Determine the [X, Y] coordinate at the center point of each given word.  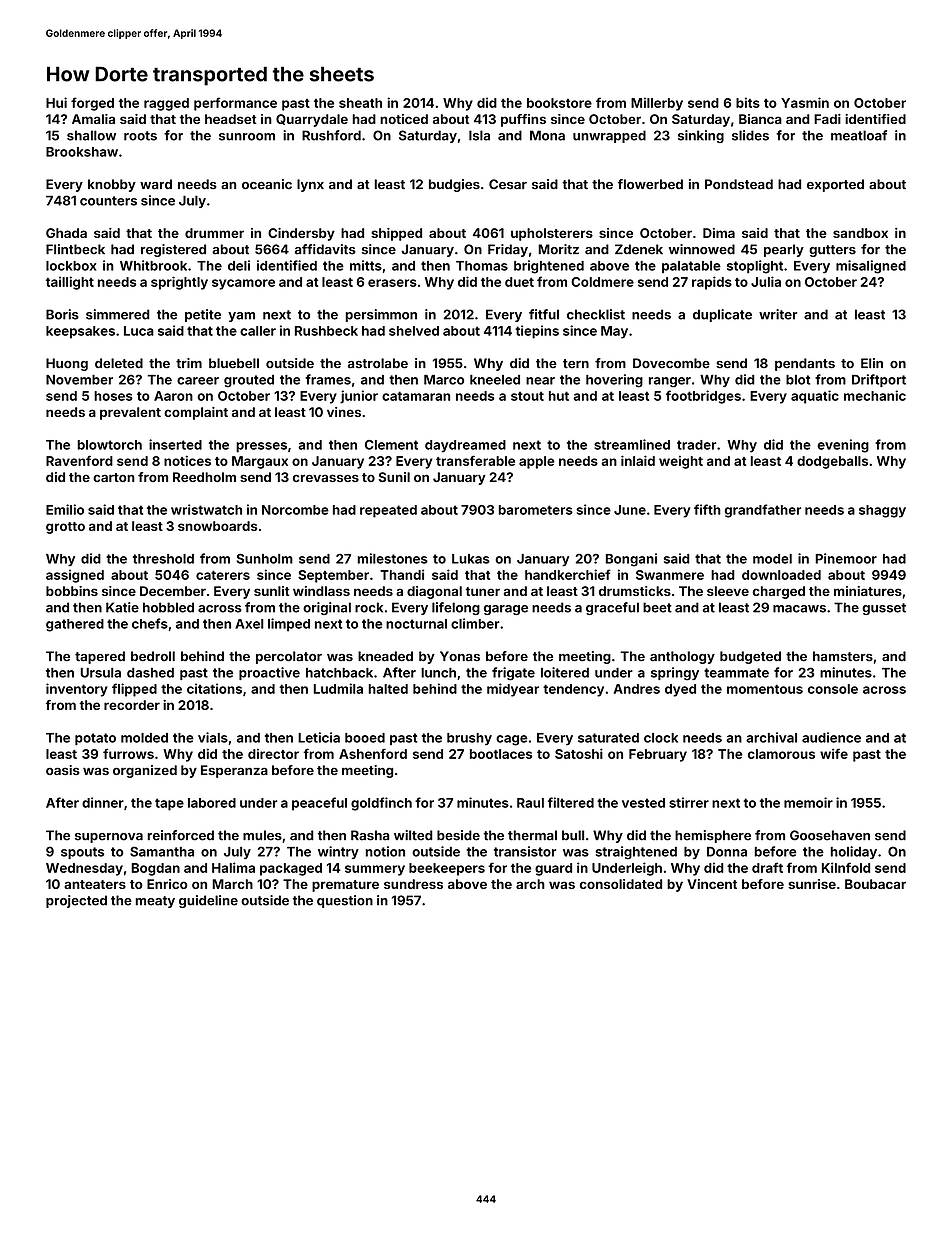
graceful [612, 608]
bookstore [559, 103]
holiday [854, 852]
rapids [712, 283]
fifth [707, 509]
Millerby [657, 104]
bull [573, 835]
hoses [113, 396]
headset [231, 119]
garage [506, 610]
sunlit [272, 591]
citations [214, 688]
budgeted [750, 657]
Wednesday [84, 869]
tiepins [537, 332]
